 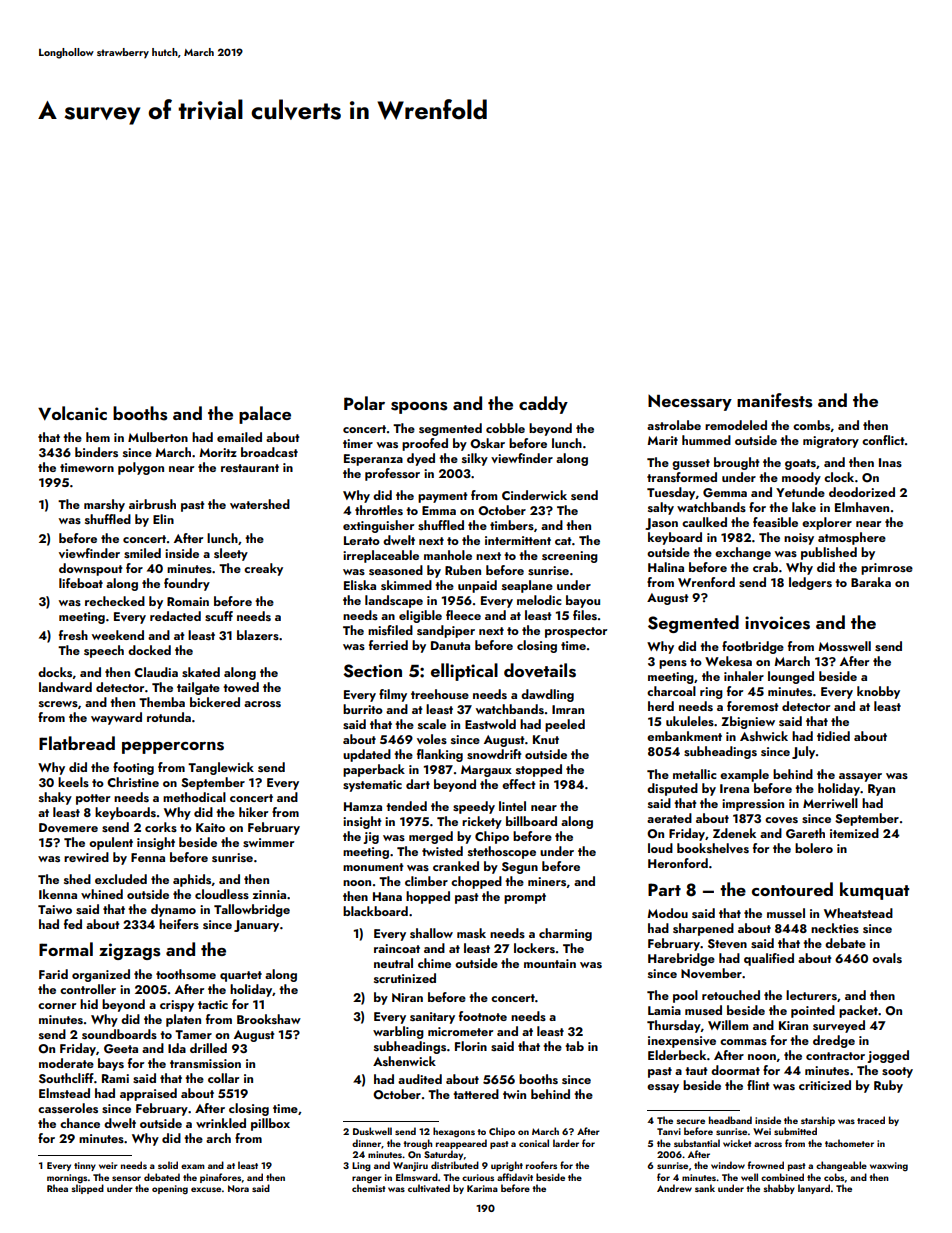 I want to click on tinny, so click(x=85, y=1166).
